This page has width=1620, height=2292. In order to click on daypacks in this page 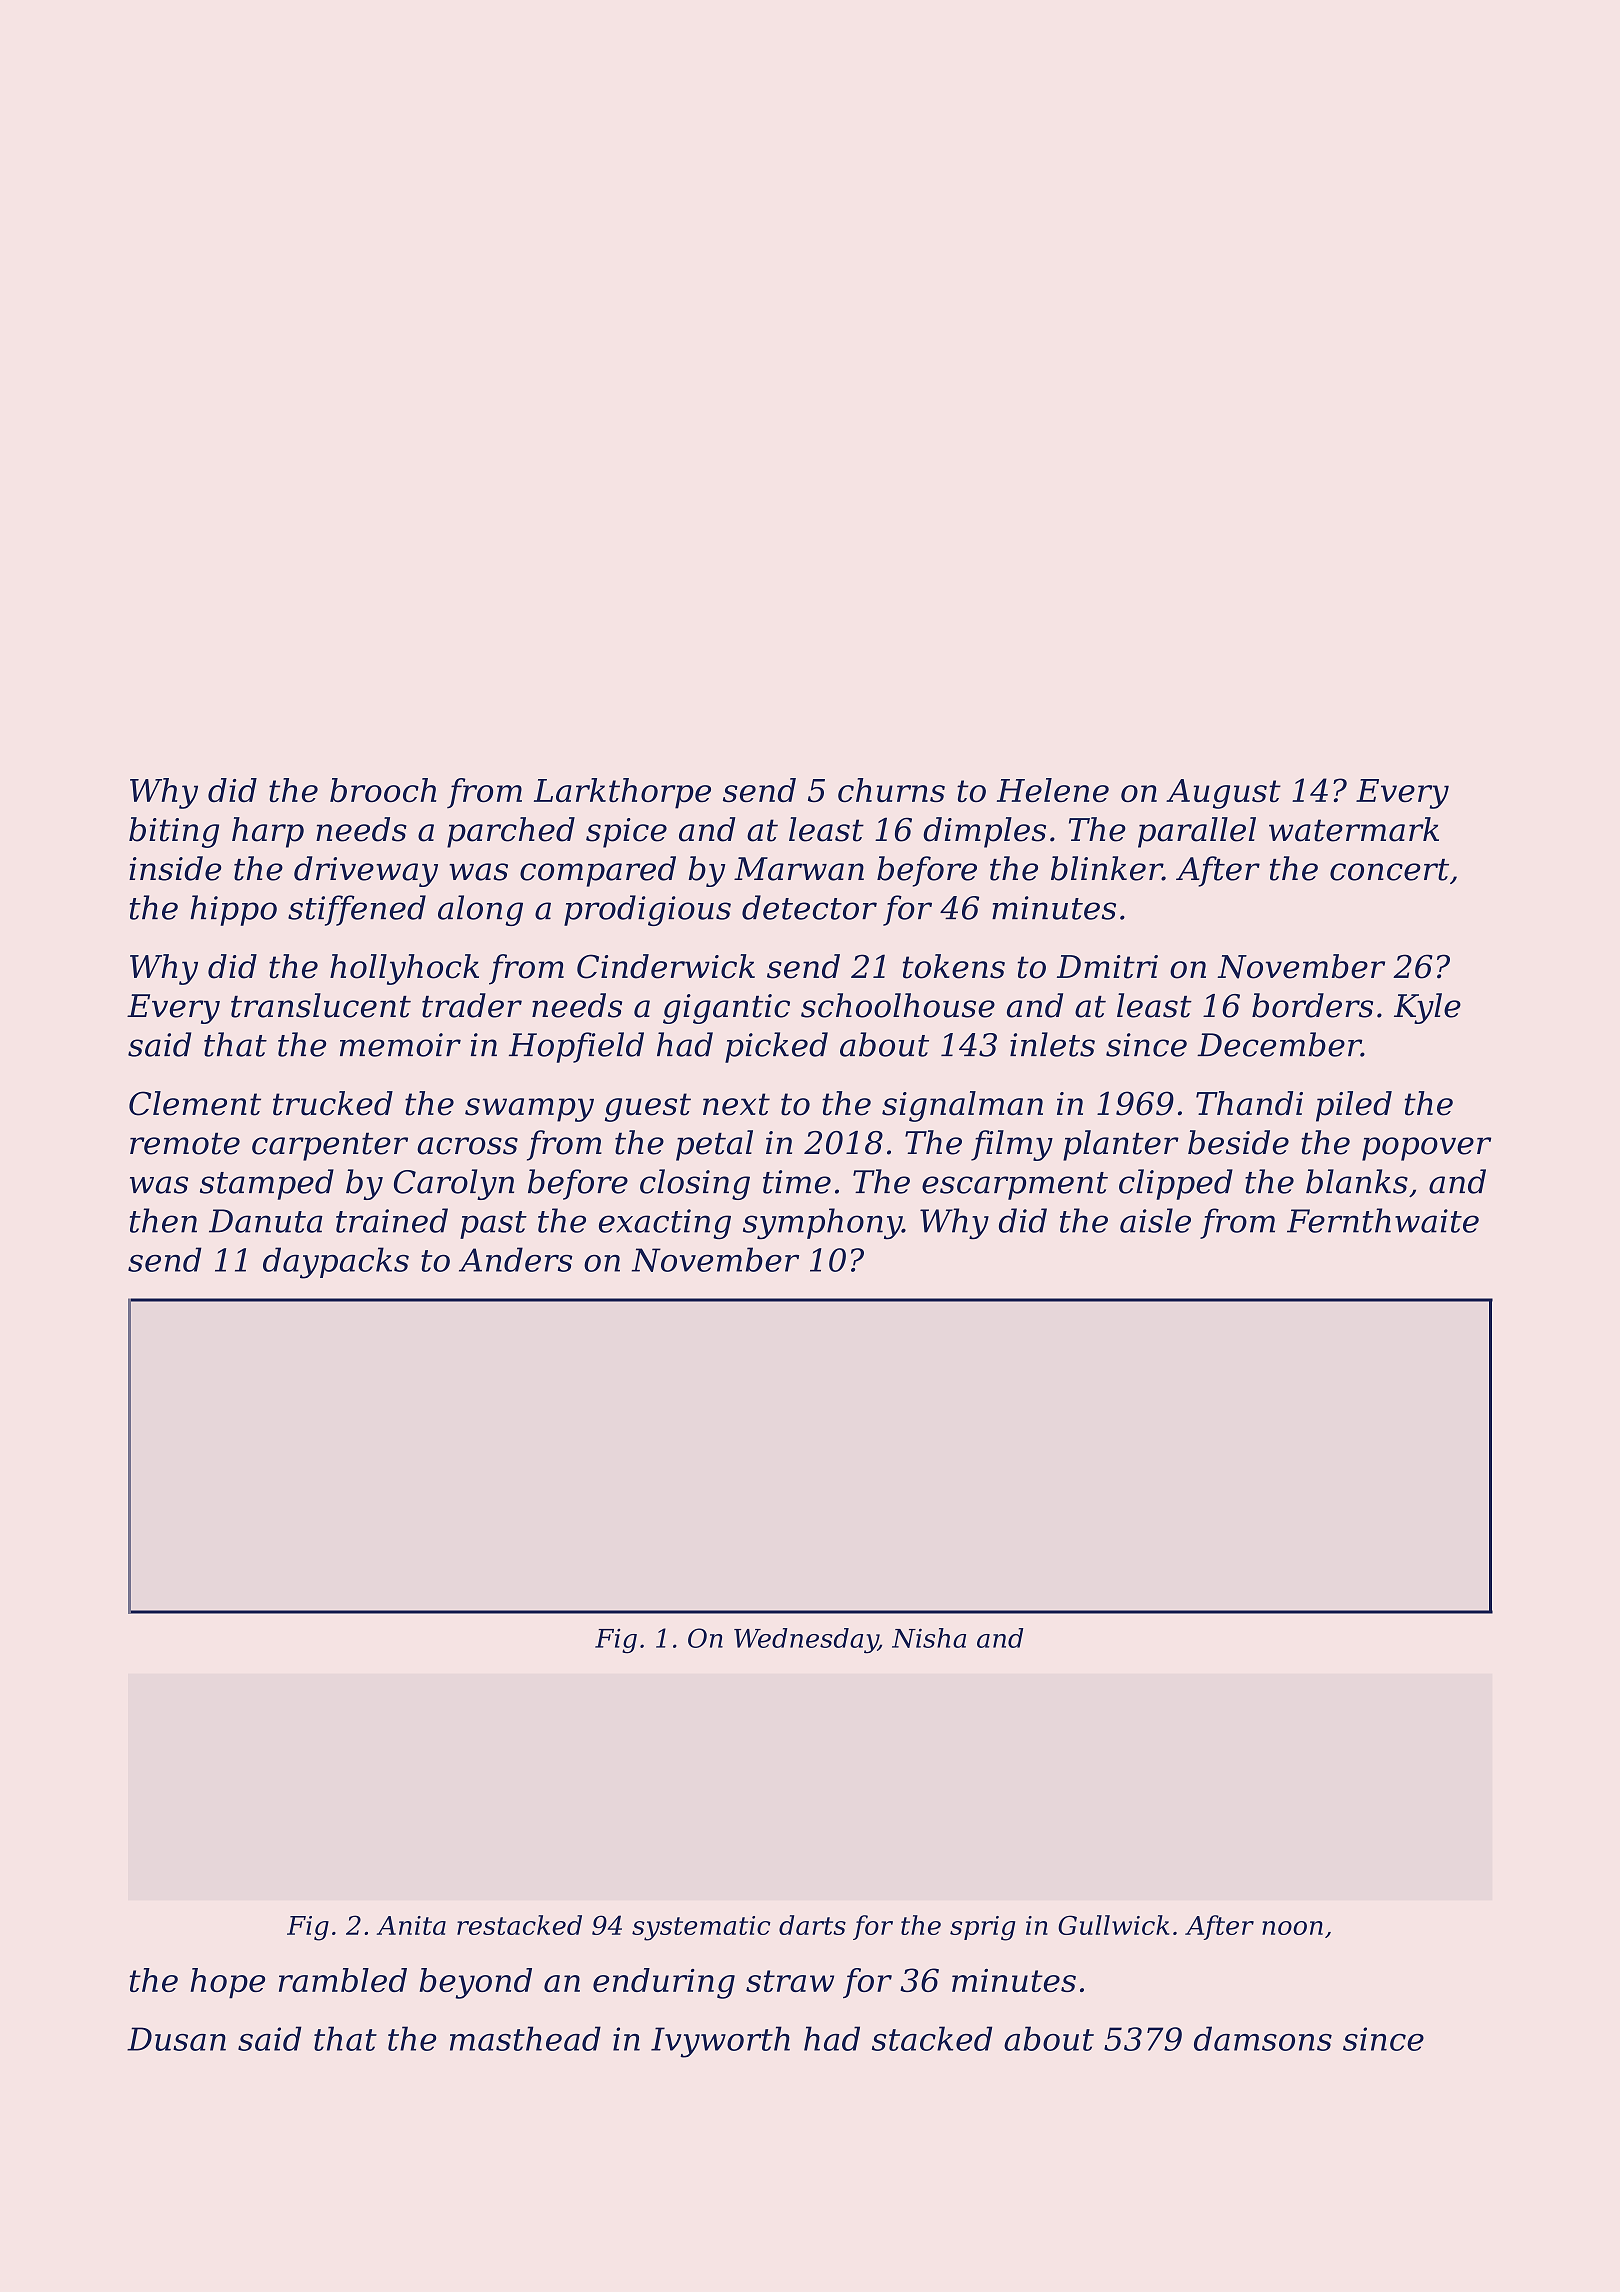, I will do `click(336, 1263)`.
